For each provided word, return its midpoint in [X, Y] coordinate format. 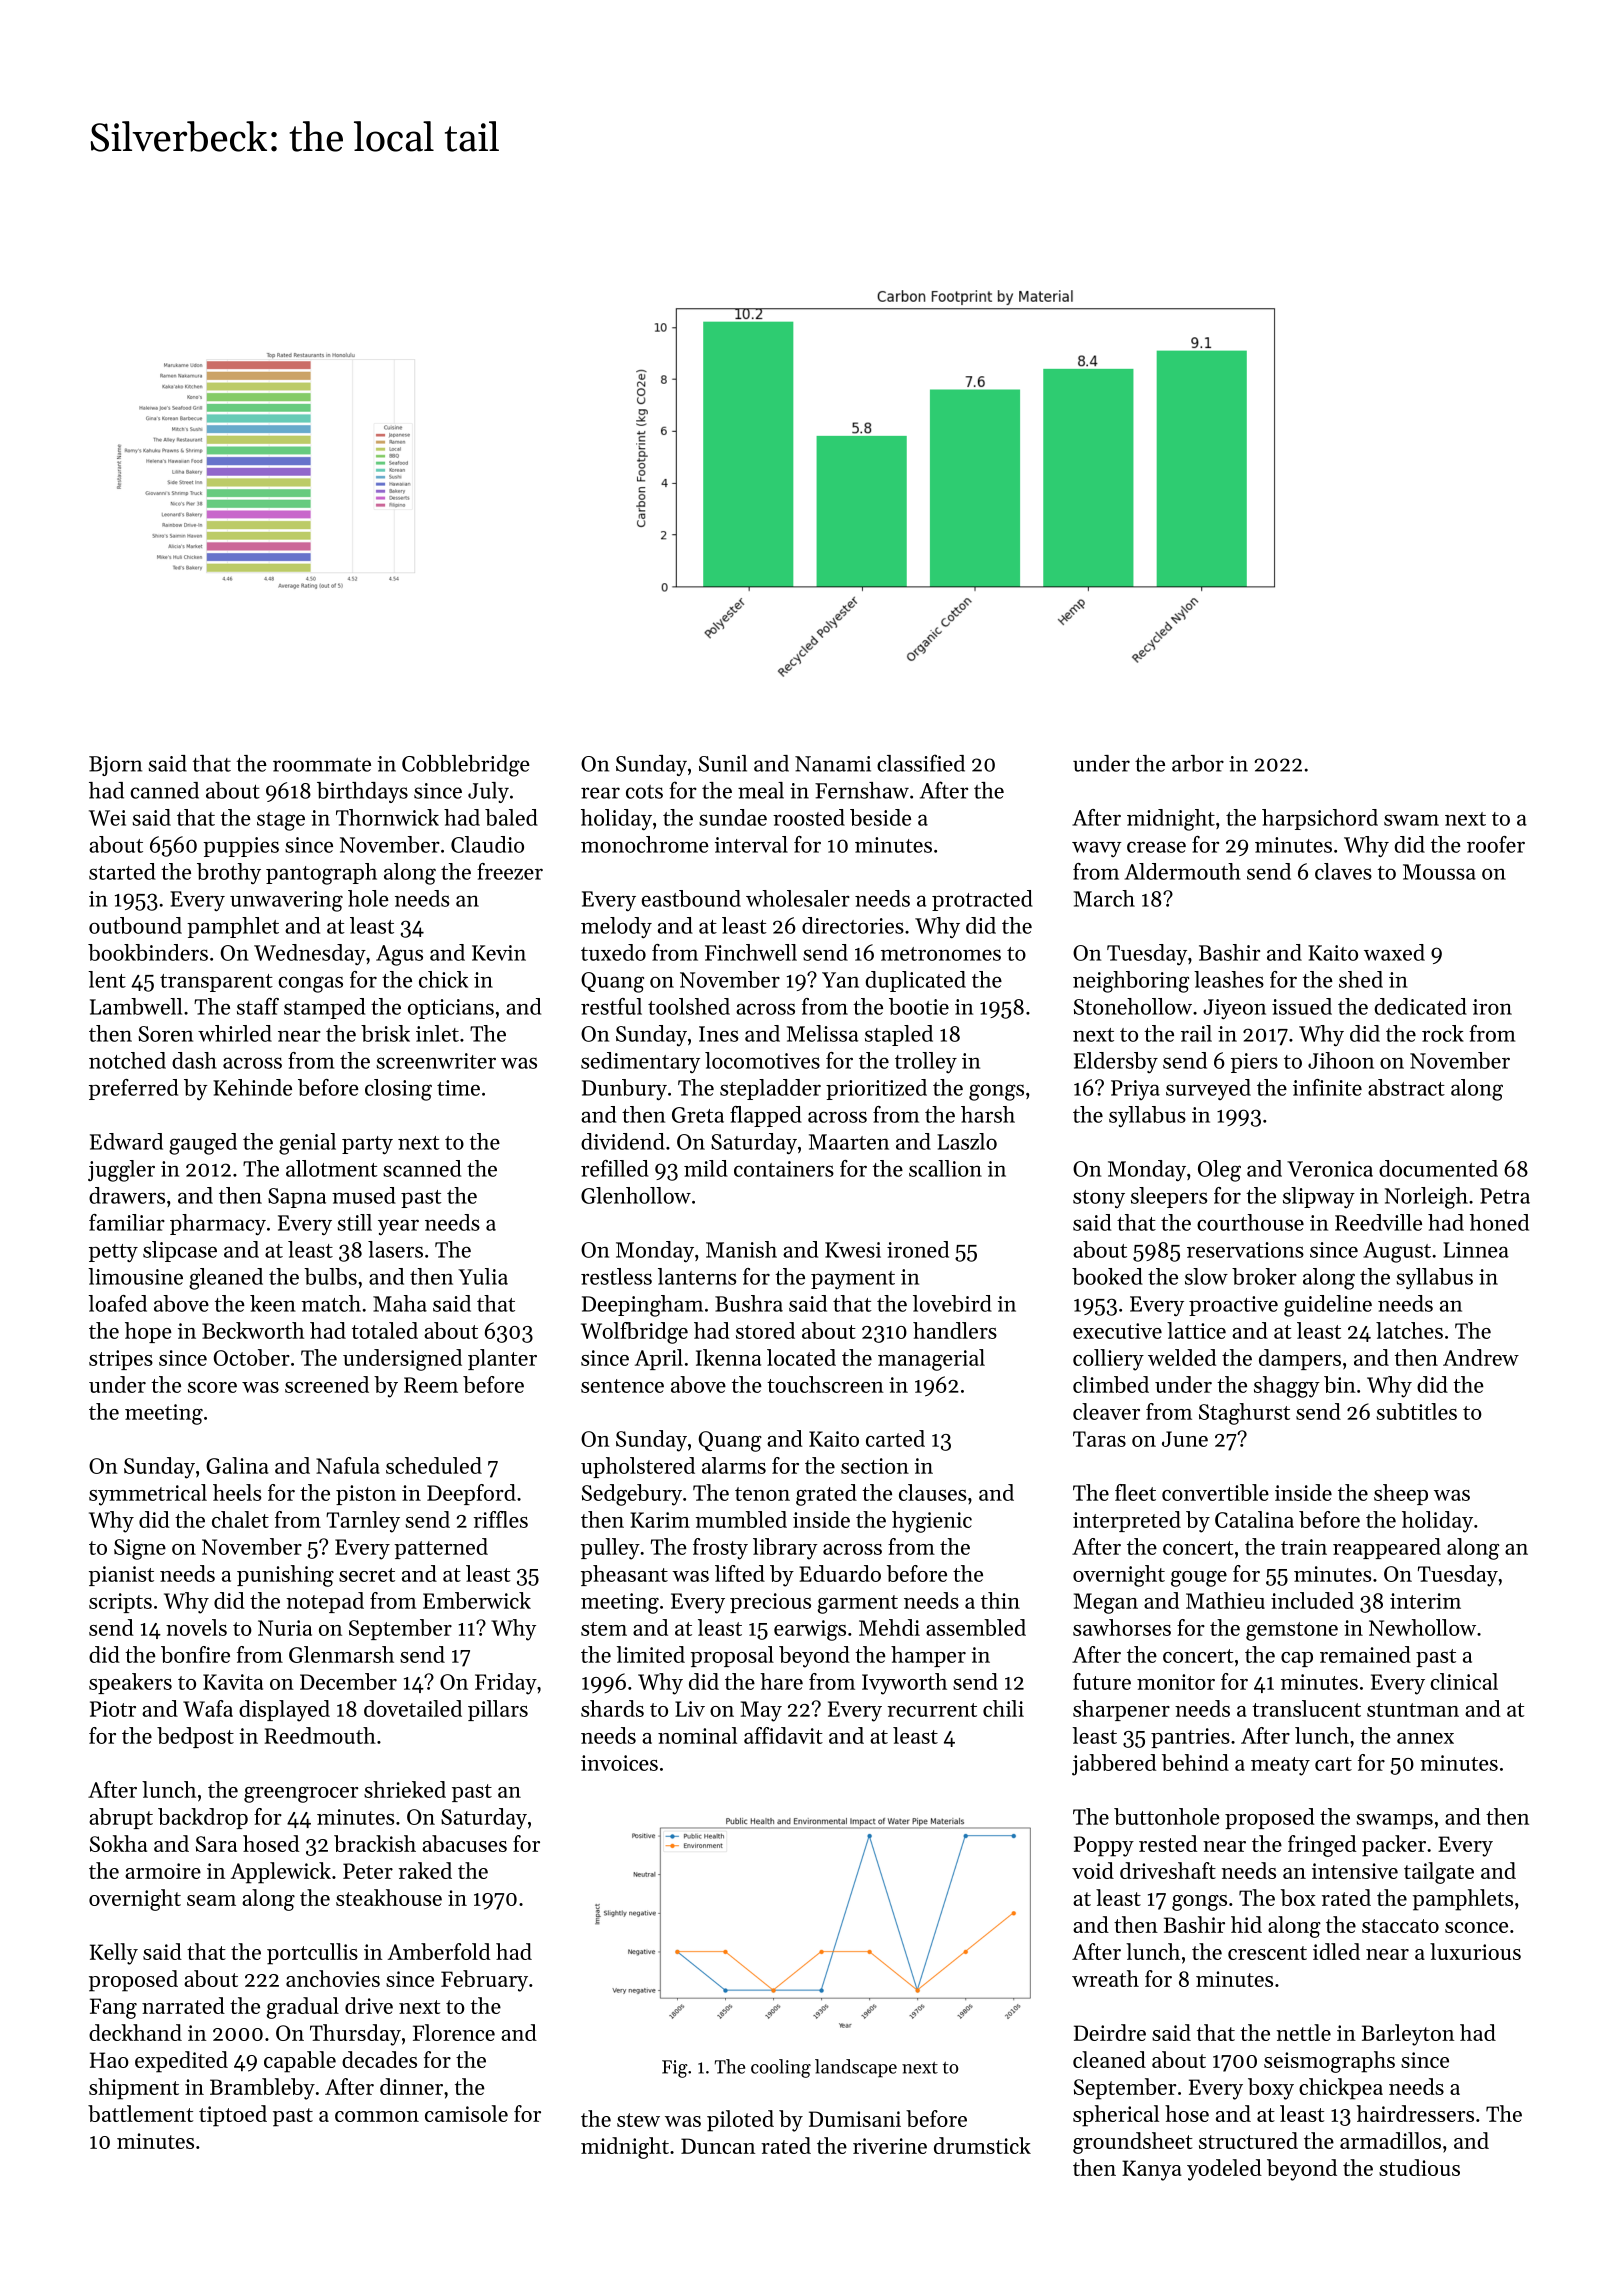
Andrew [1481, 1357]
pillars [498, 1710]
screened [327, 1384]
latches [1409, 1330]
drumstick [982, 2145]
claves [1343, 871]
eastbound [691, 898]
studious [1419, 2167]
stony [1099, 1199]
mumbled [741, 1519]
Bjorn [115, 766]
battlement [140, 2113]
